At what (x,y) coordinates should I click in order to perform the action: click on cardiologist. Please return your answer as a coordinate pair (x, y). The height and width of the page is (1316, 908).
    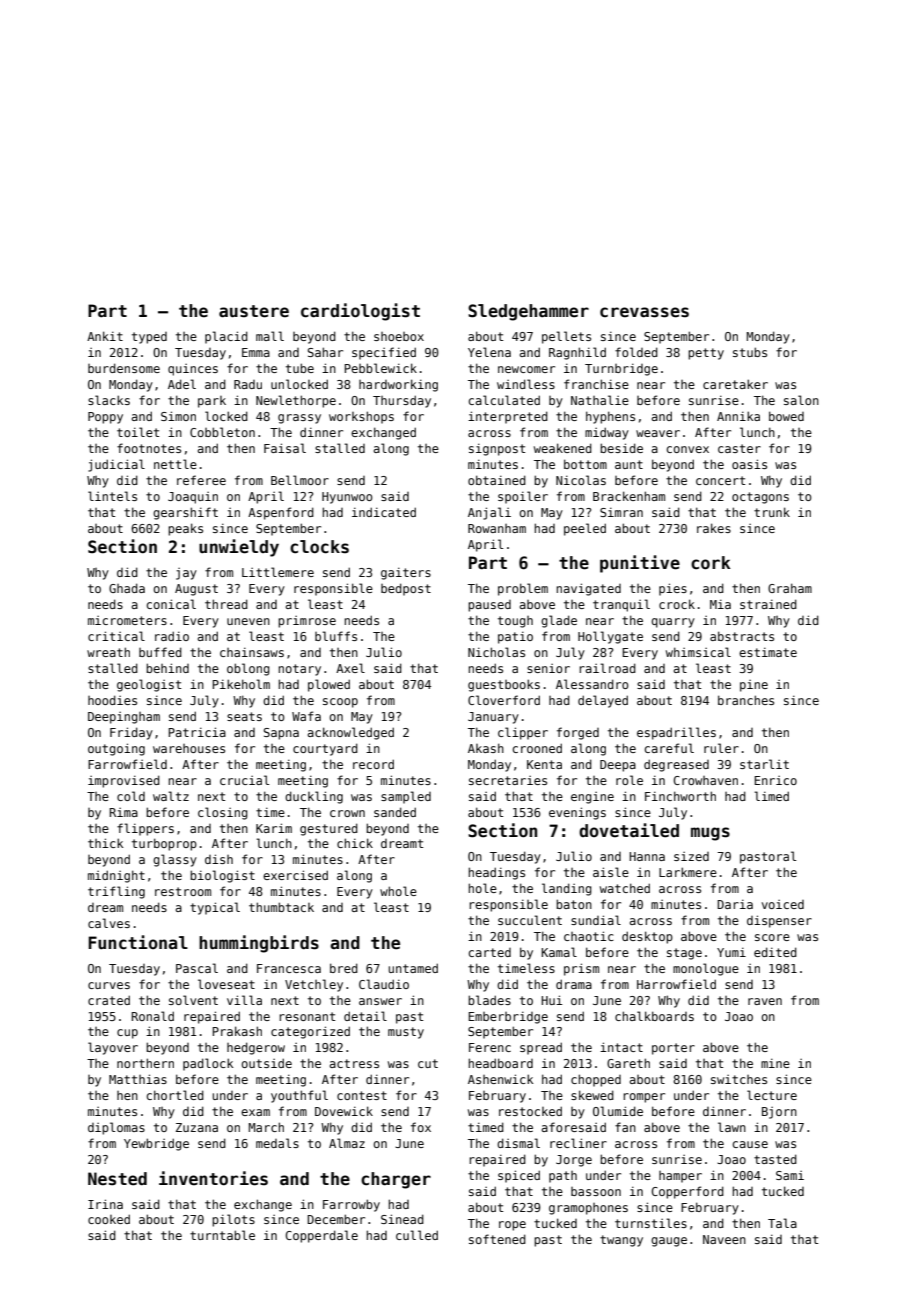
    Looking at the image, I should click on (360, 312).
